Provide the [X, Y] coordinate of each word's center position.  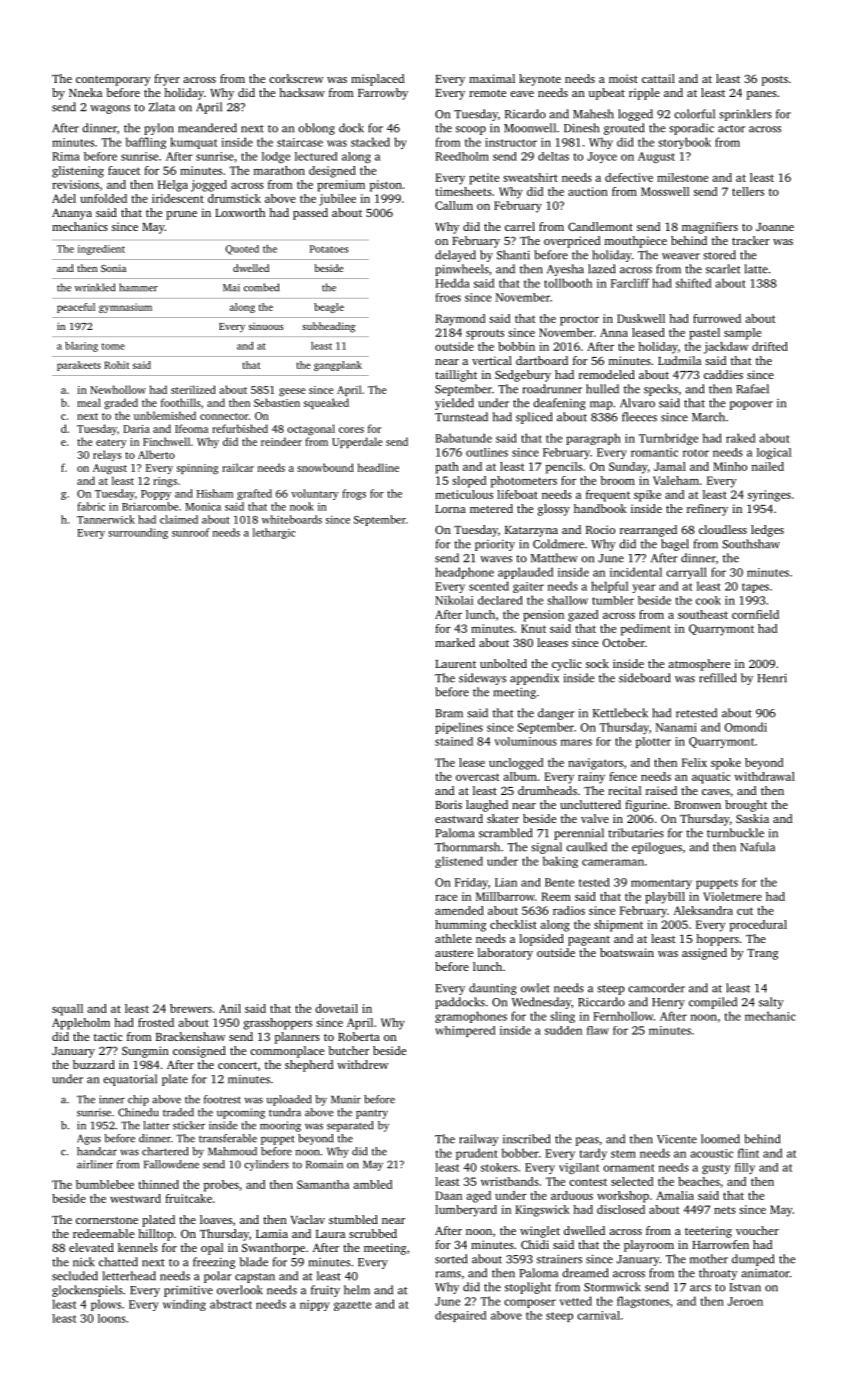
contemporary [113, 81]
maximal [492, 78]
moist [623, 78]
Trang [763, 954]
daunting [493, 989]
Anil [230, 1008]
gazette [352, 1306]
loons [112, 1318]
